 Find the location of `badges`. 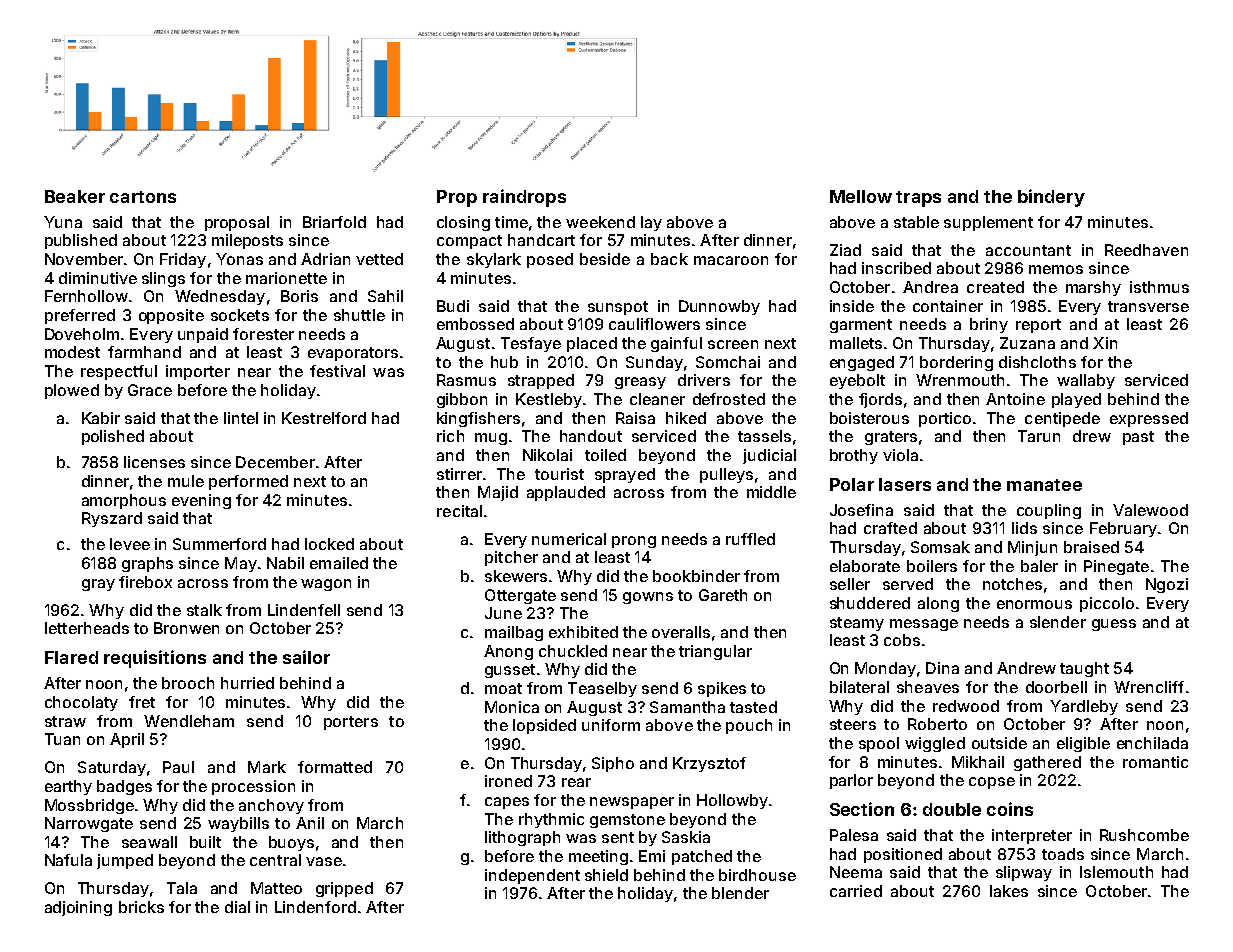

badges is located at coordinates (124, 787).
